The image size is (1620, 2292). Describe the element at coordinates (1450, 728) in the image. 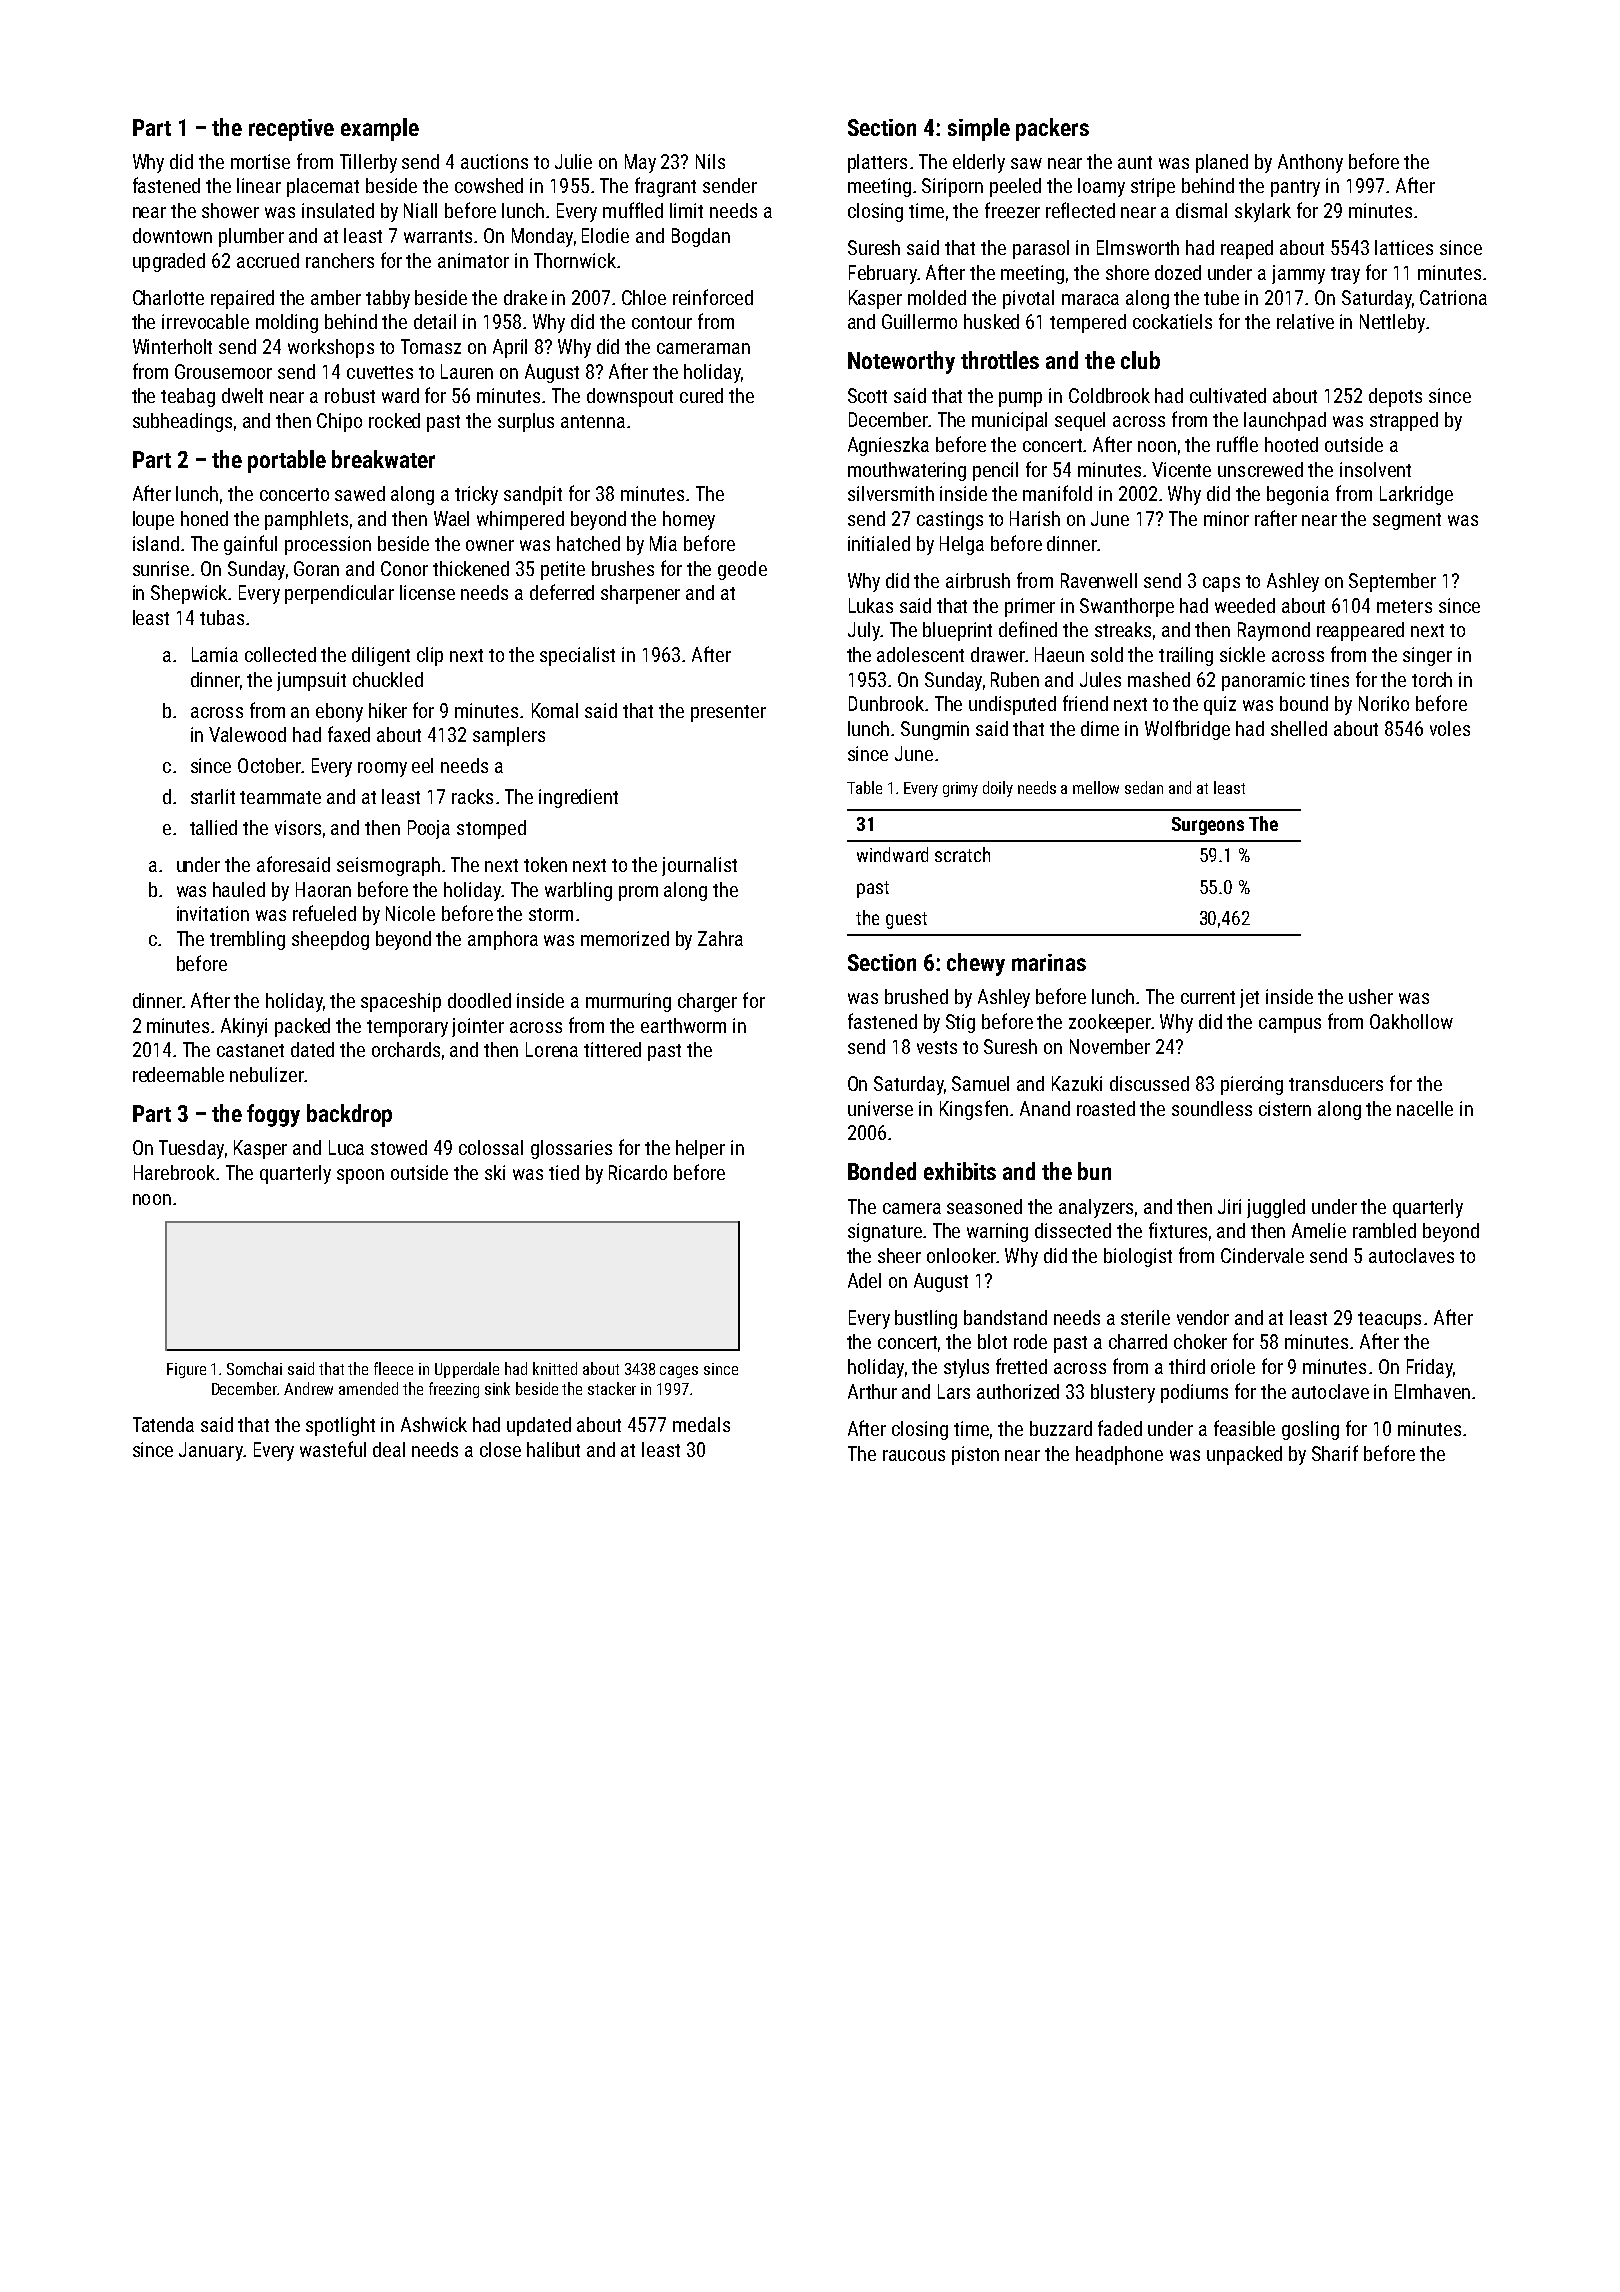

I see `voles` at that location.
